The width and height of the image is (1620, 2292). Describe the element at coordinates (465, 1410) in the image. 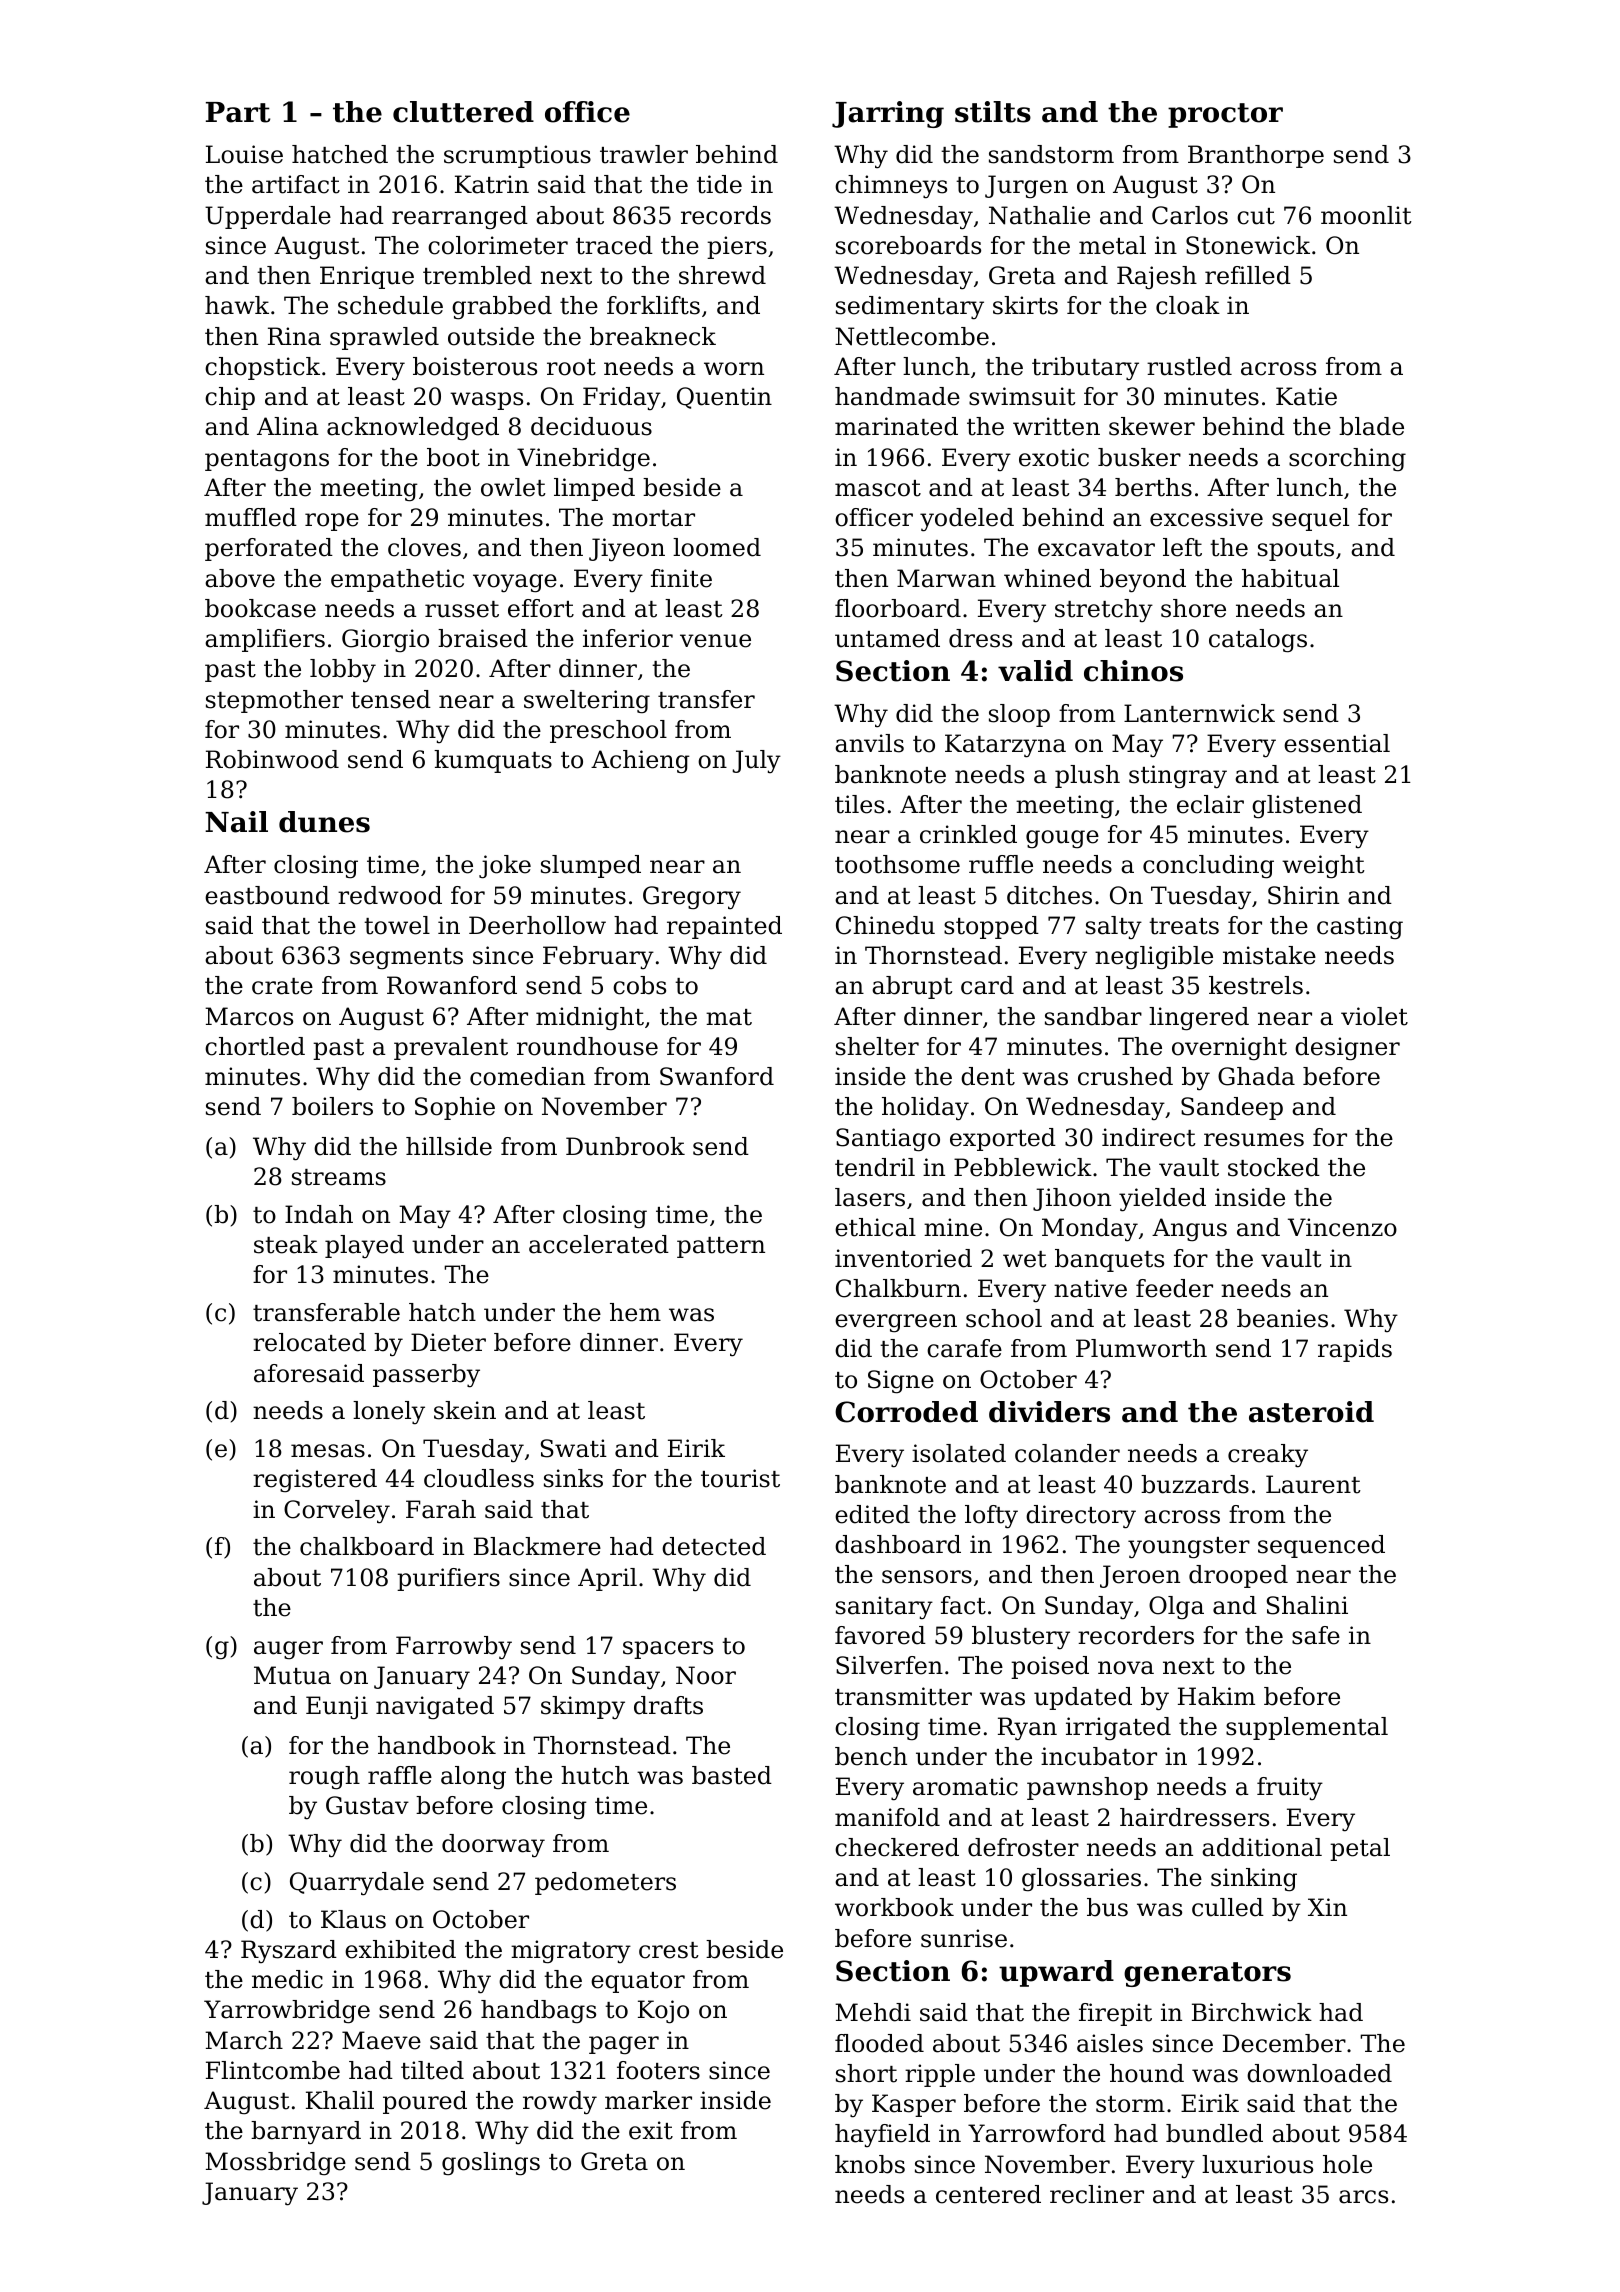

I see `skein` at that location.
